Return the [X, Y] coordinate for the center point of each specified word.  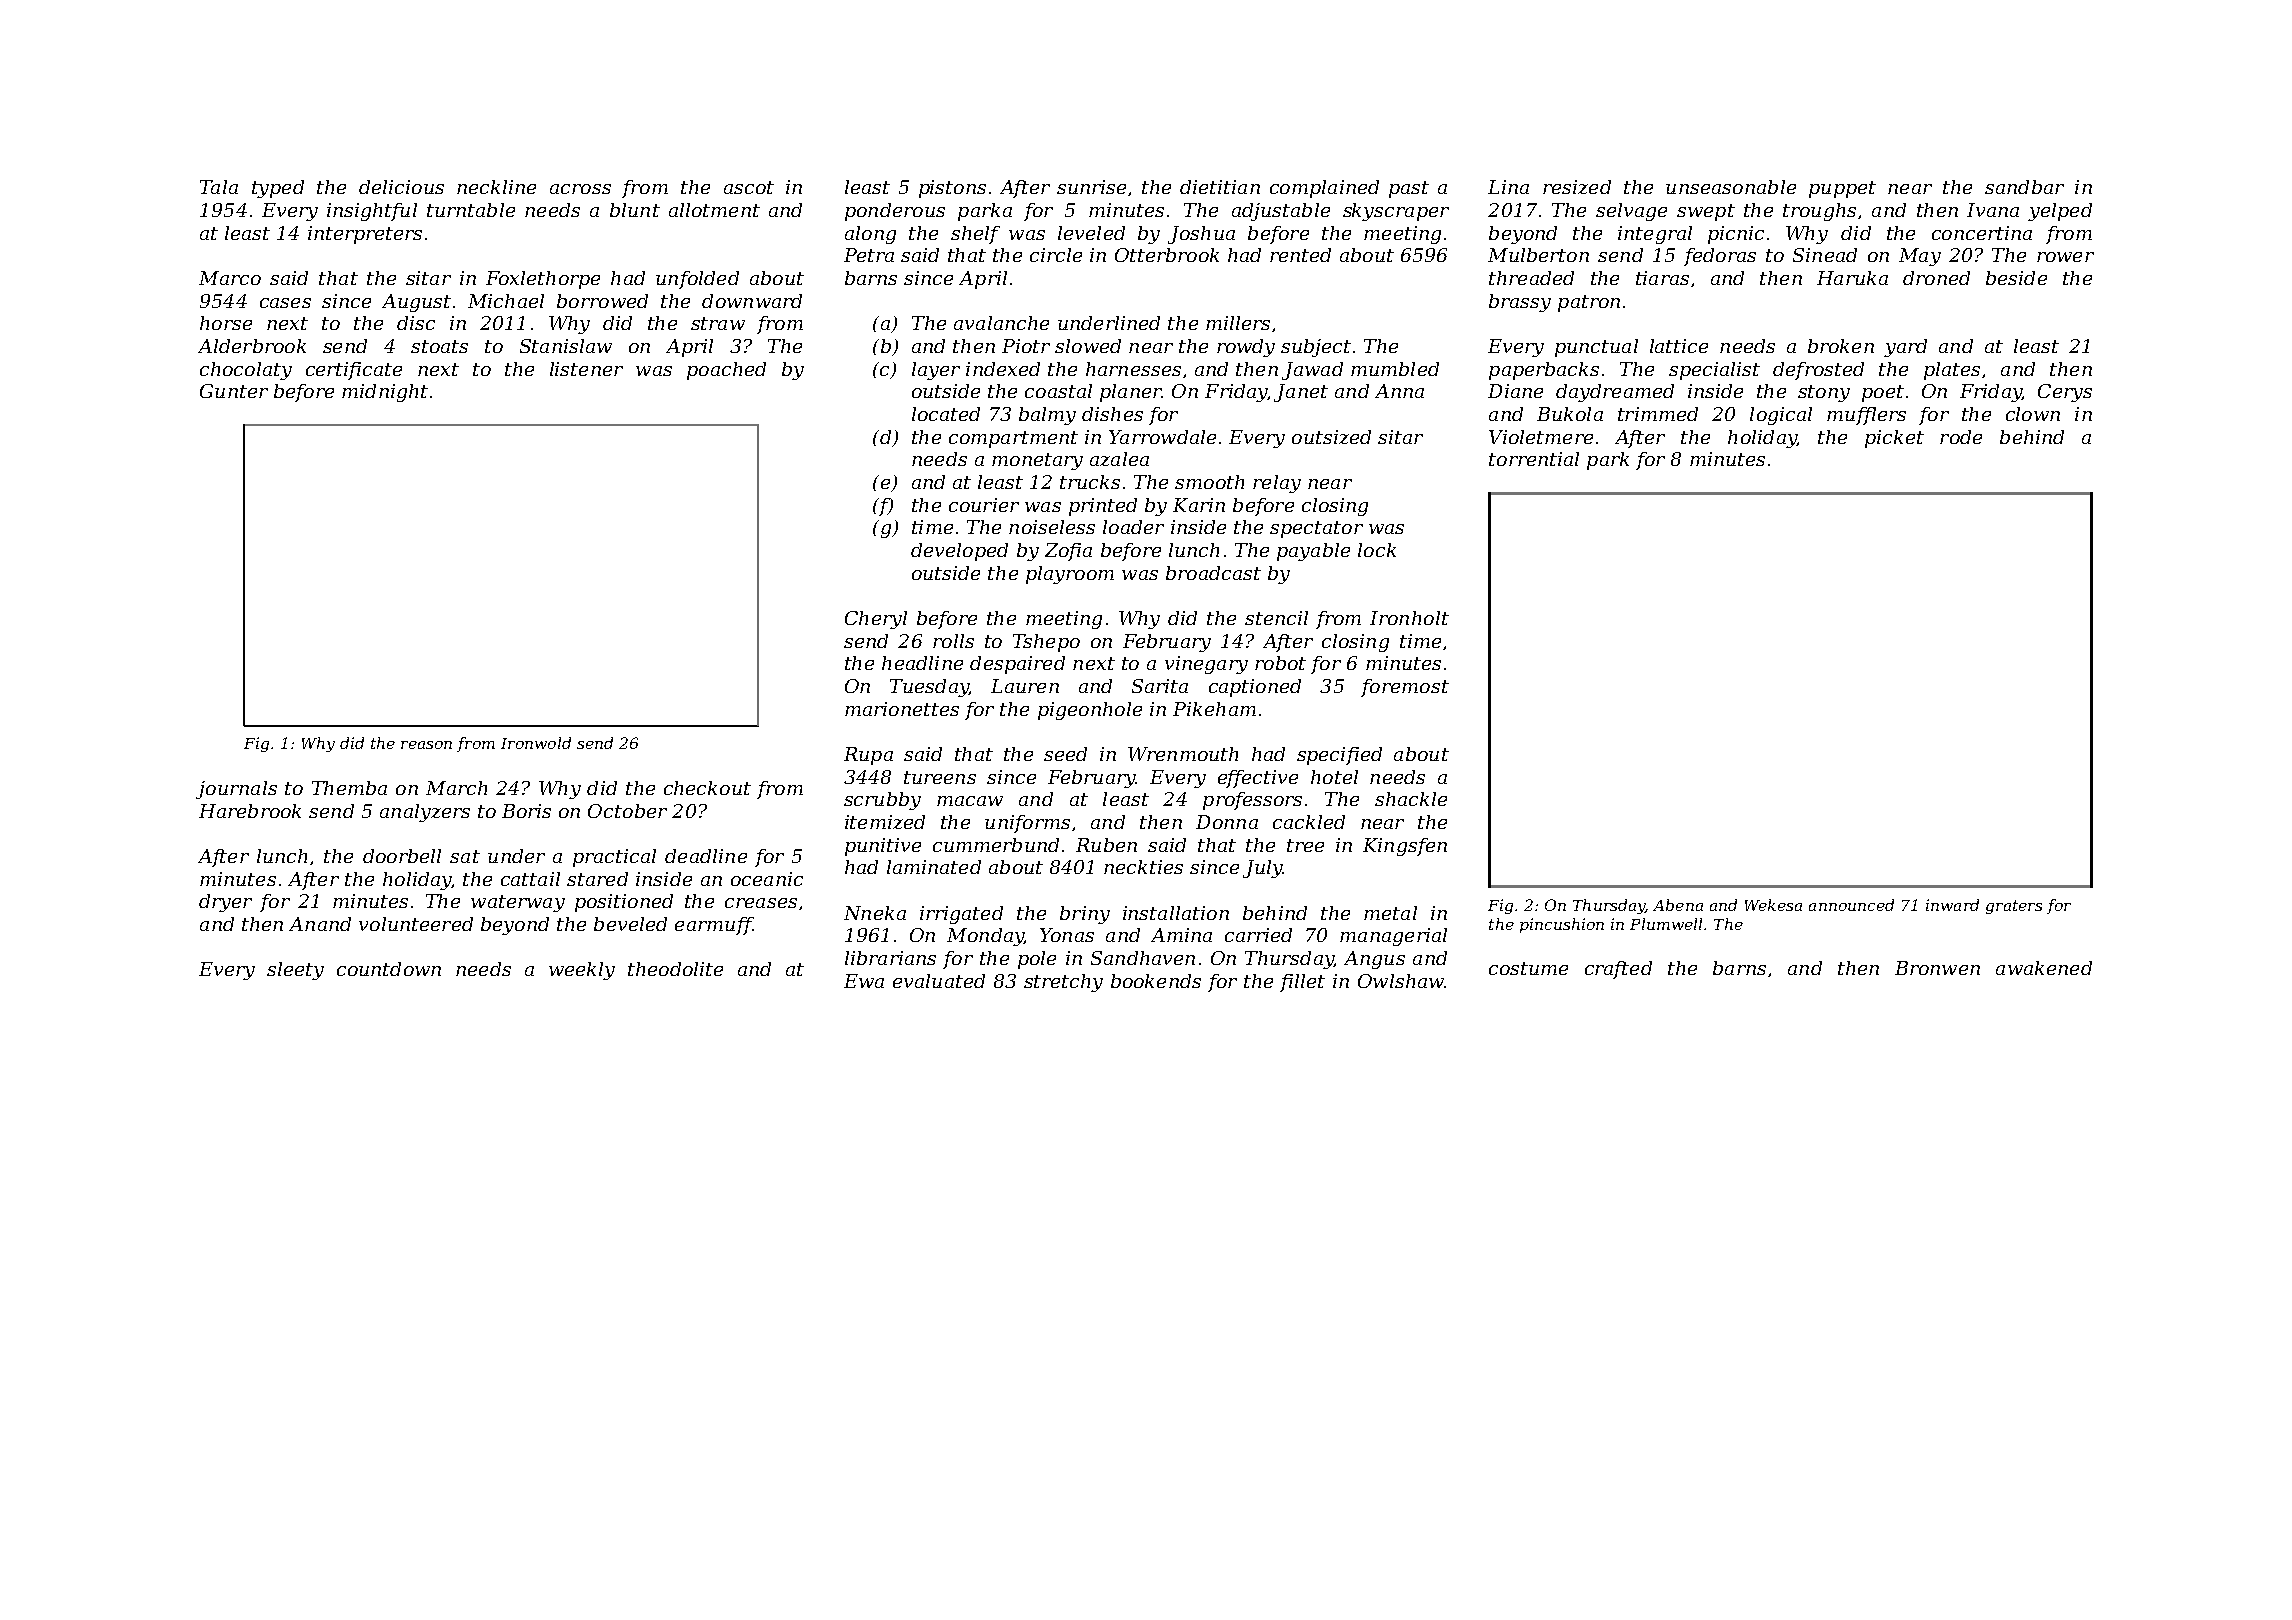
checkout [707, 788]
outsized [1331, 437]
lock [1377, 550]
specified [1339, 756]
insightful [372, 212]
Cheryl [876, 620]
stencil [1276, 618]
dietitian [1220, 187]
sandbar [2024, 187]
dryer [225, 903]
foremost [1405, 688]
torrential [1534, 459]
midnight [385, 393]
